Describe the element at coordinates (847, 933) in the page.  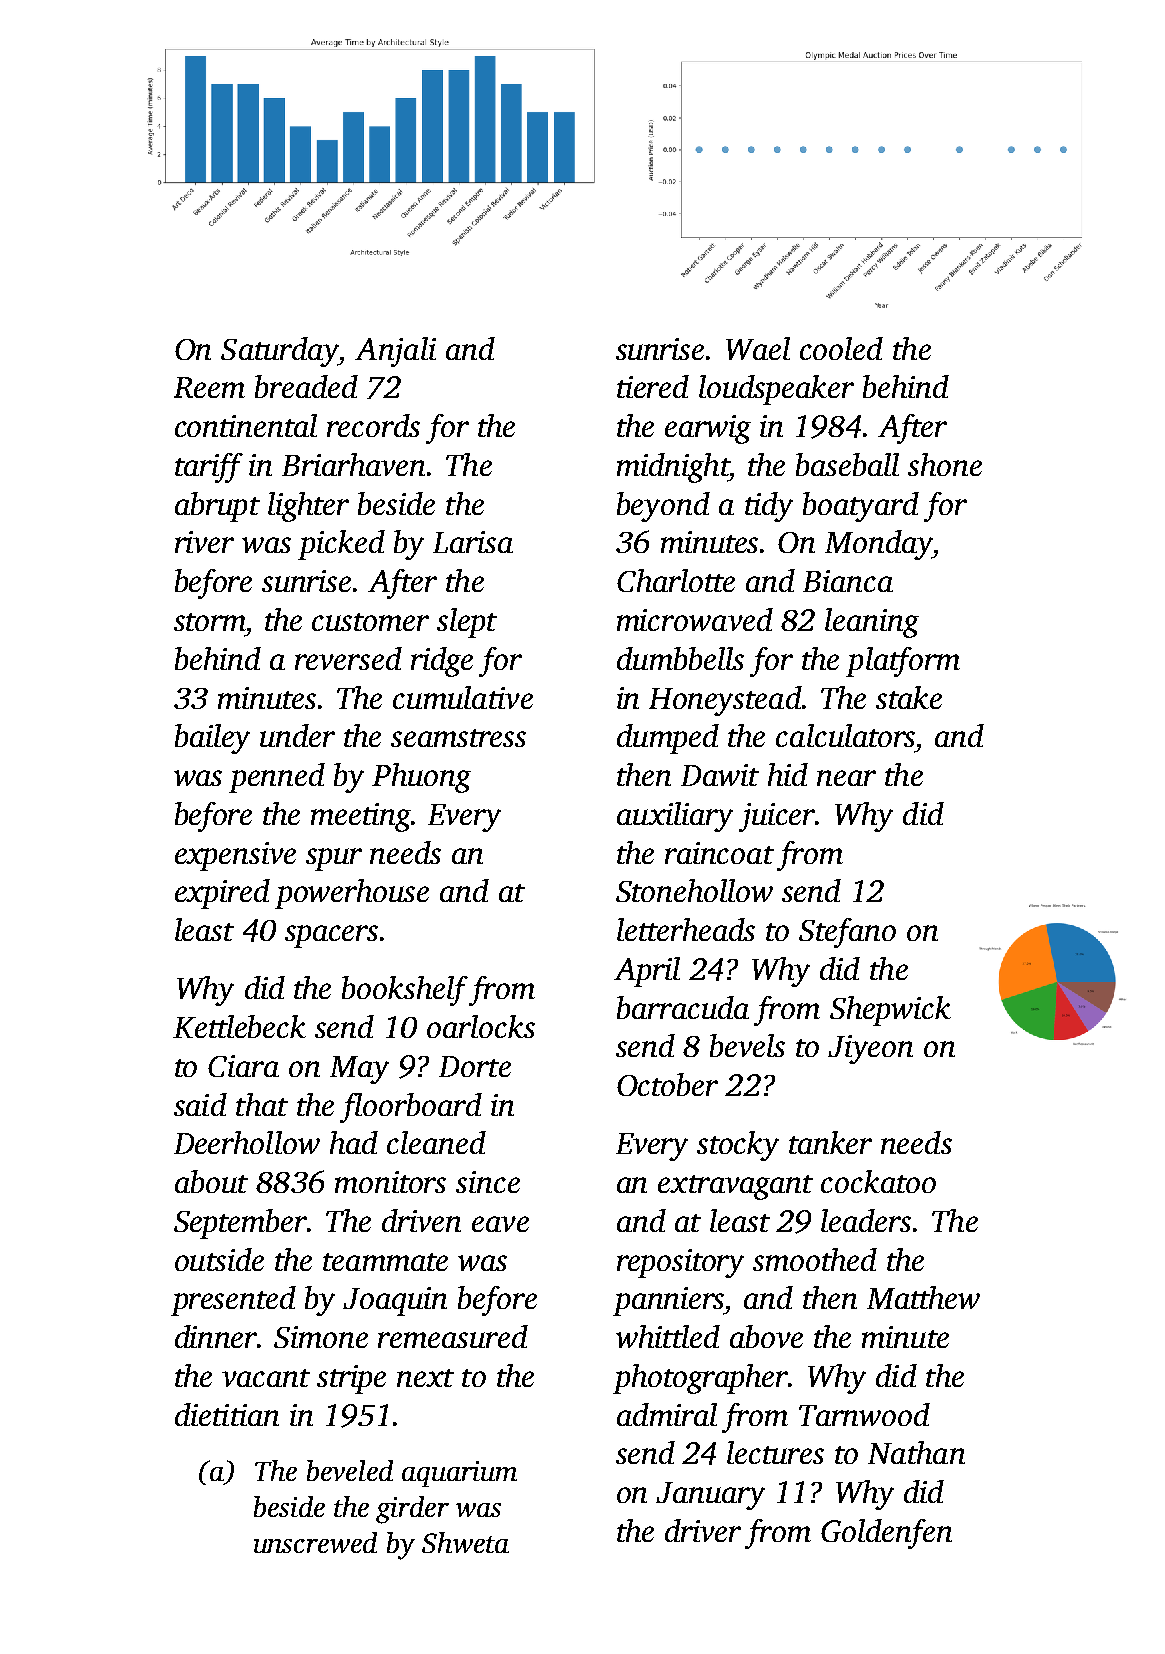
I see `Stefano` at that location.
